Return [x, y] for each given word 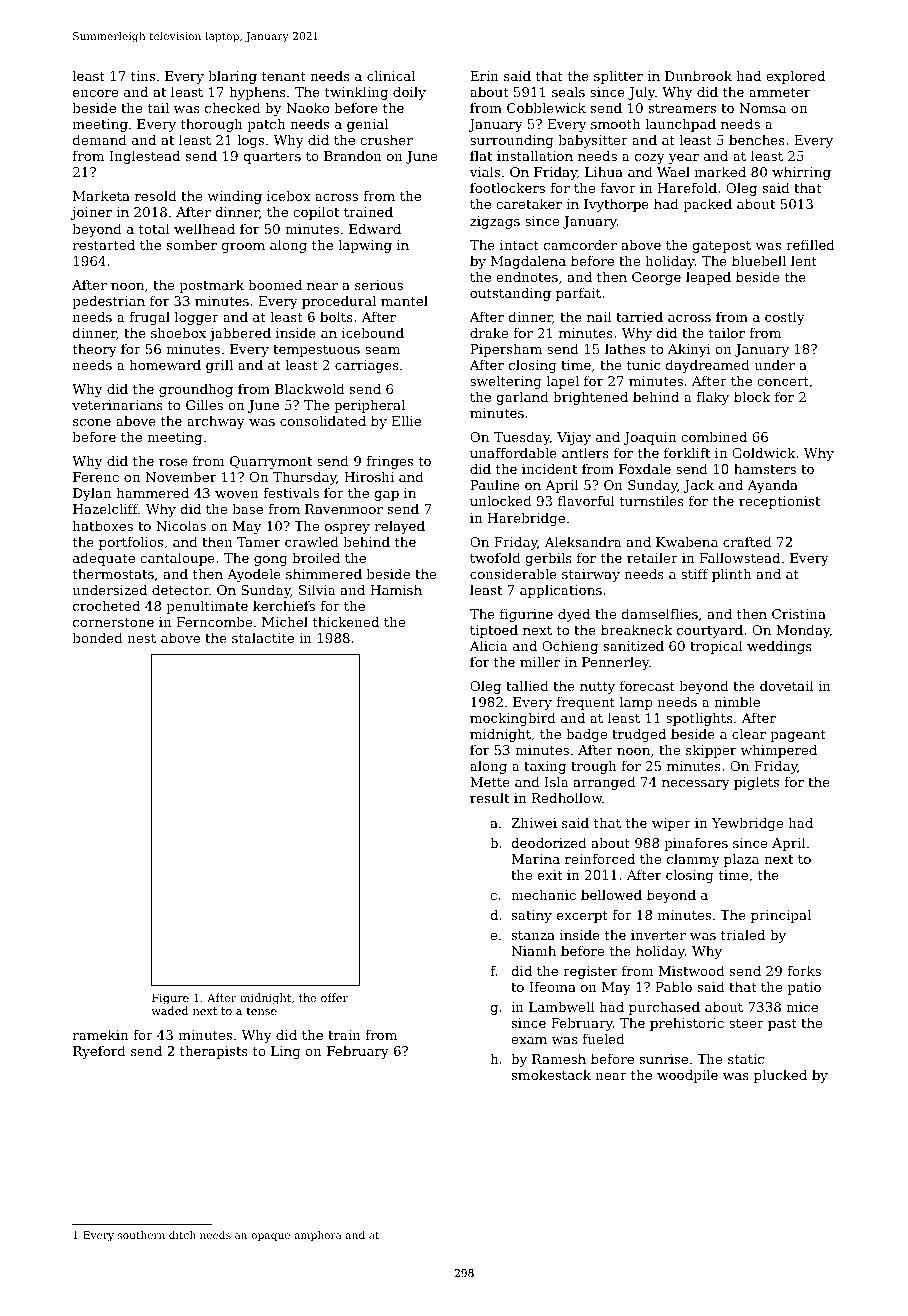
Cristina [799, 614]
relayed [400, 527]
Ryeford [99, 1052]
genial [367, 125]
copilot [316, 213]
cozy [650, 159]
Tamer [258, 542]
